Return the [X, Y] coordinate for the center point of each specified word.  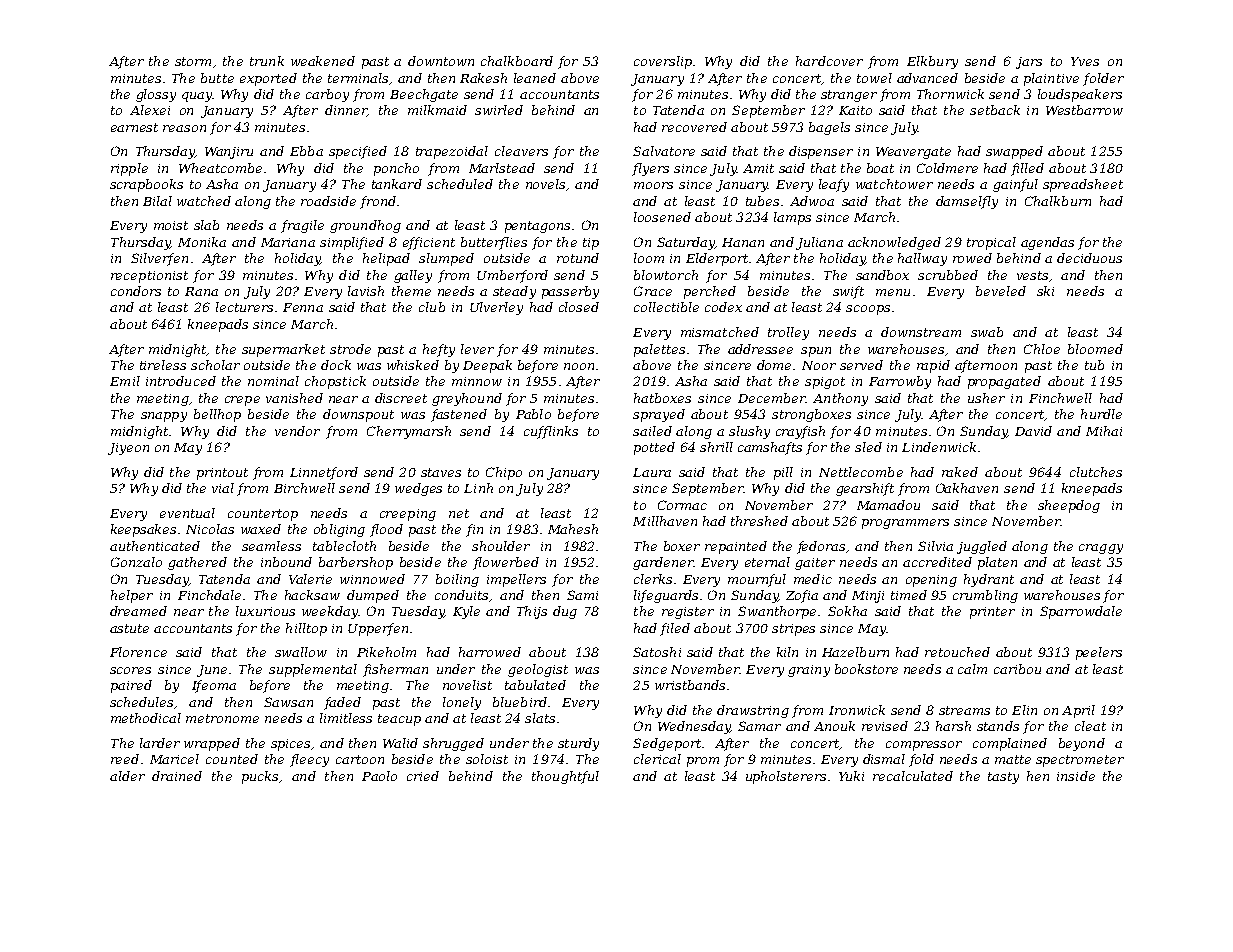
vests [1032, 275]
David [1033, 431]
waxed [261, 529]
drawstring [753, 711]
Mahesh [573, 529]
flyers [650, 169]
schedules [141, 702]
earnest [134, 127]
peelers [1099, 653]
